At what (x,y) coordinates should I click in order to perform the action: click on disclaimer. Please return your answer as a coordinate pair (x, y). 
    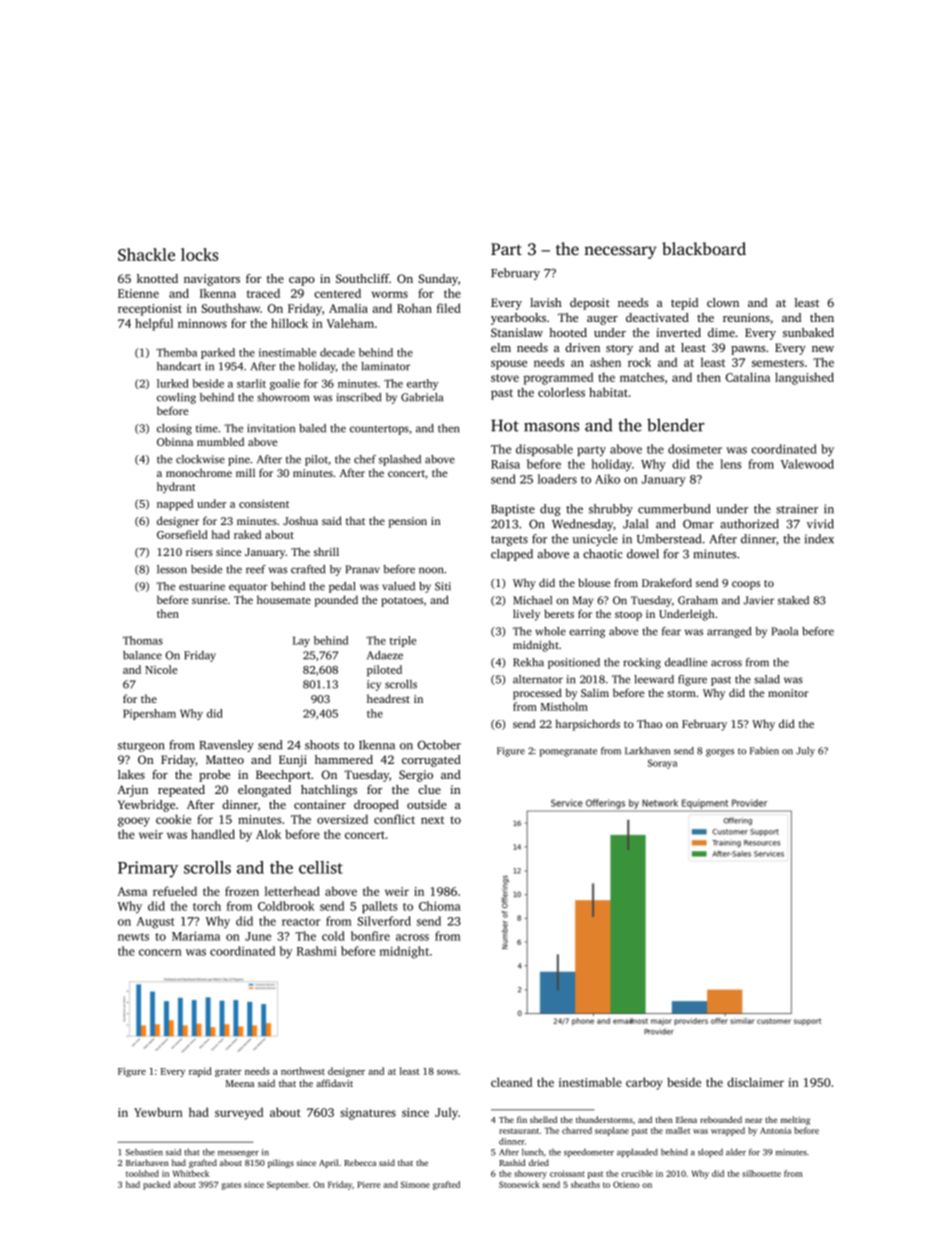
    Looking at the image, I should click on (755, 1082).
